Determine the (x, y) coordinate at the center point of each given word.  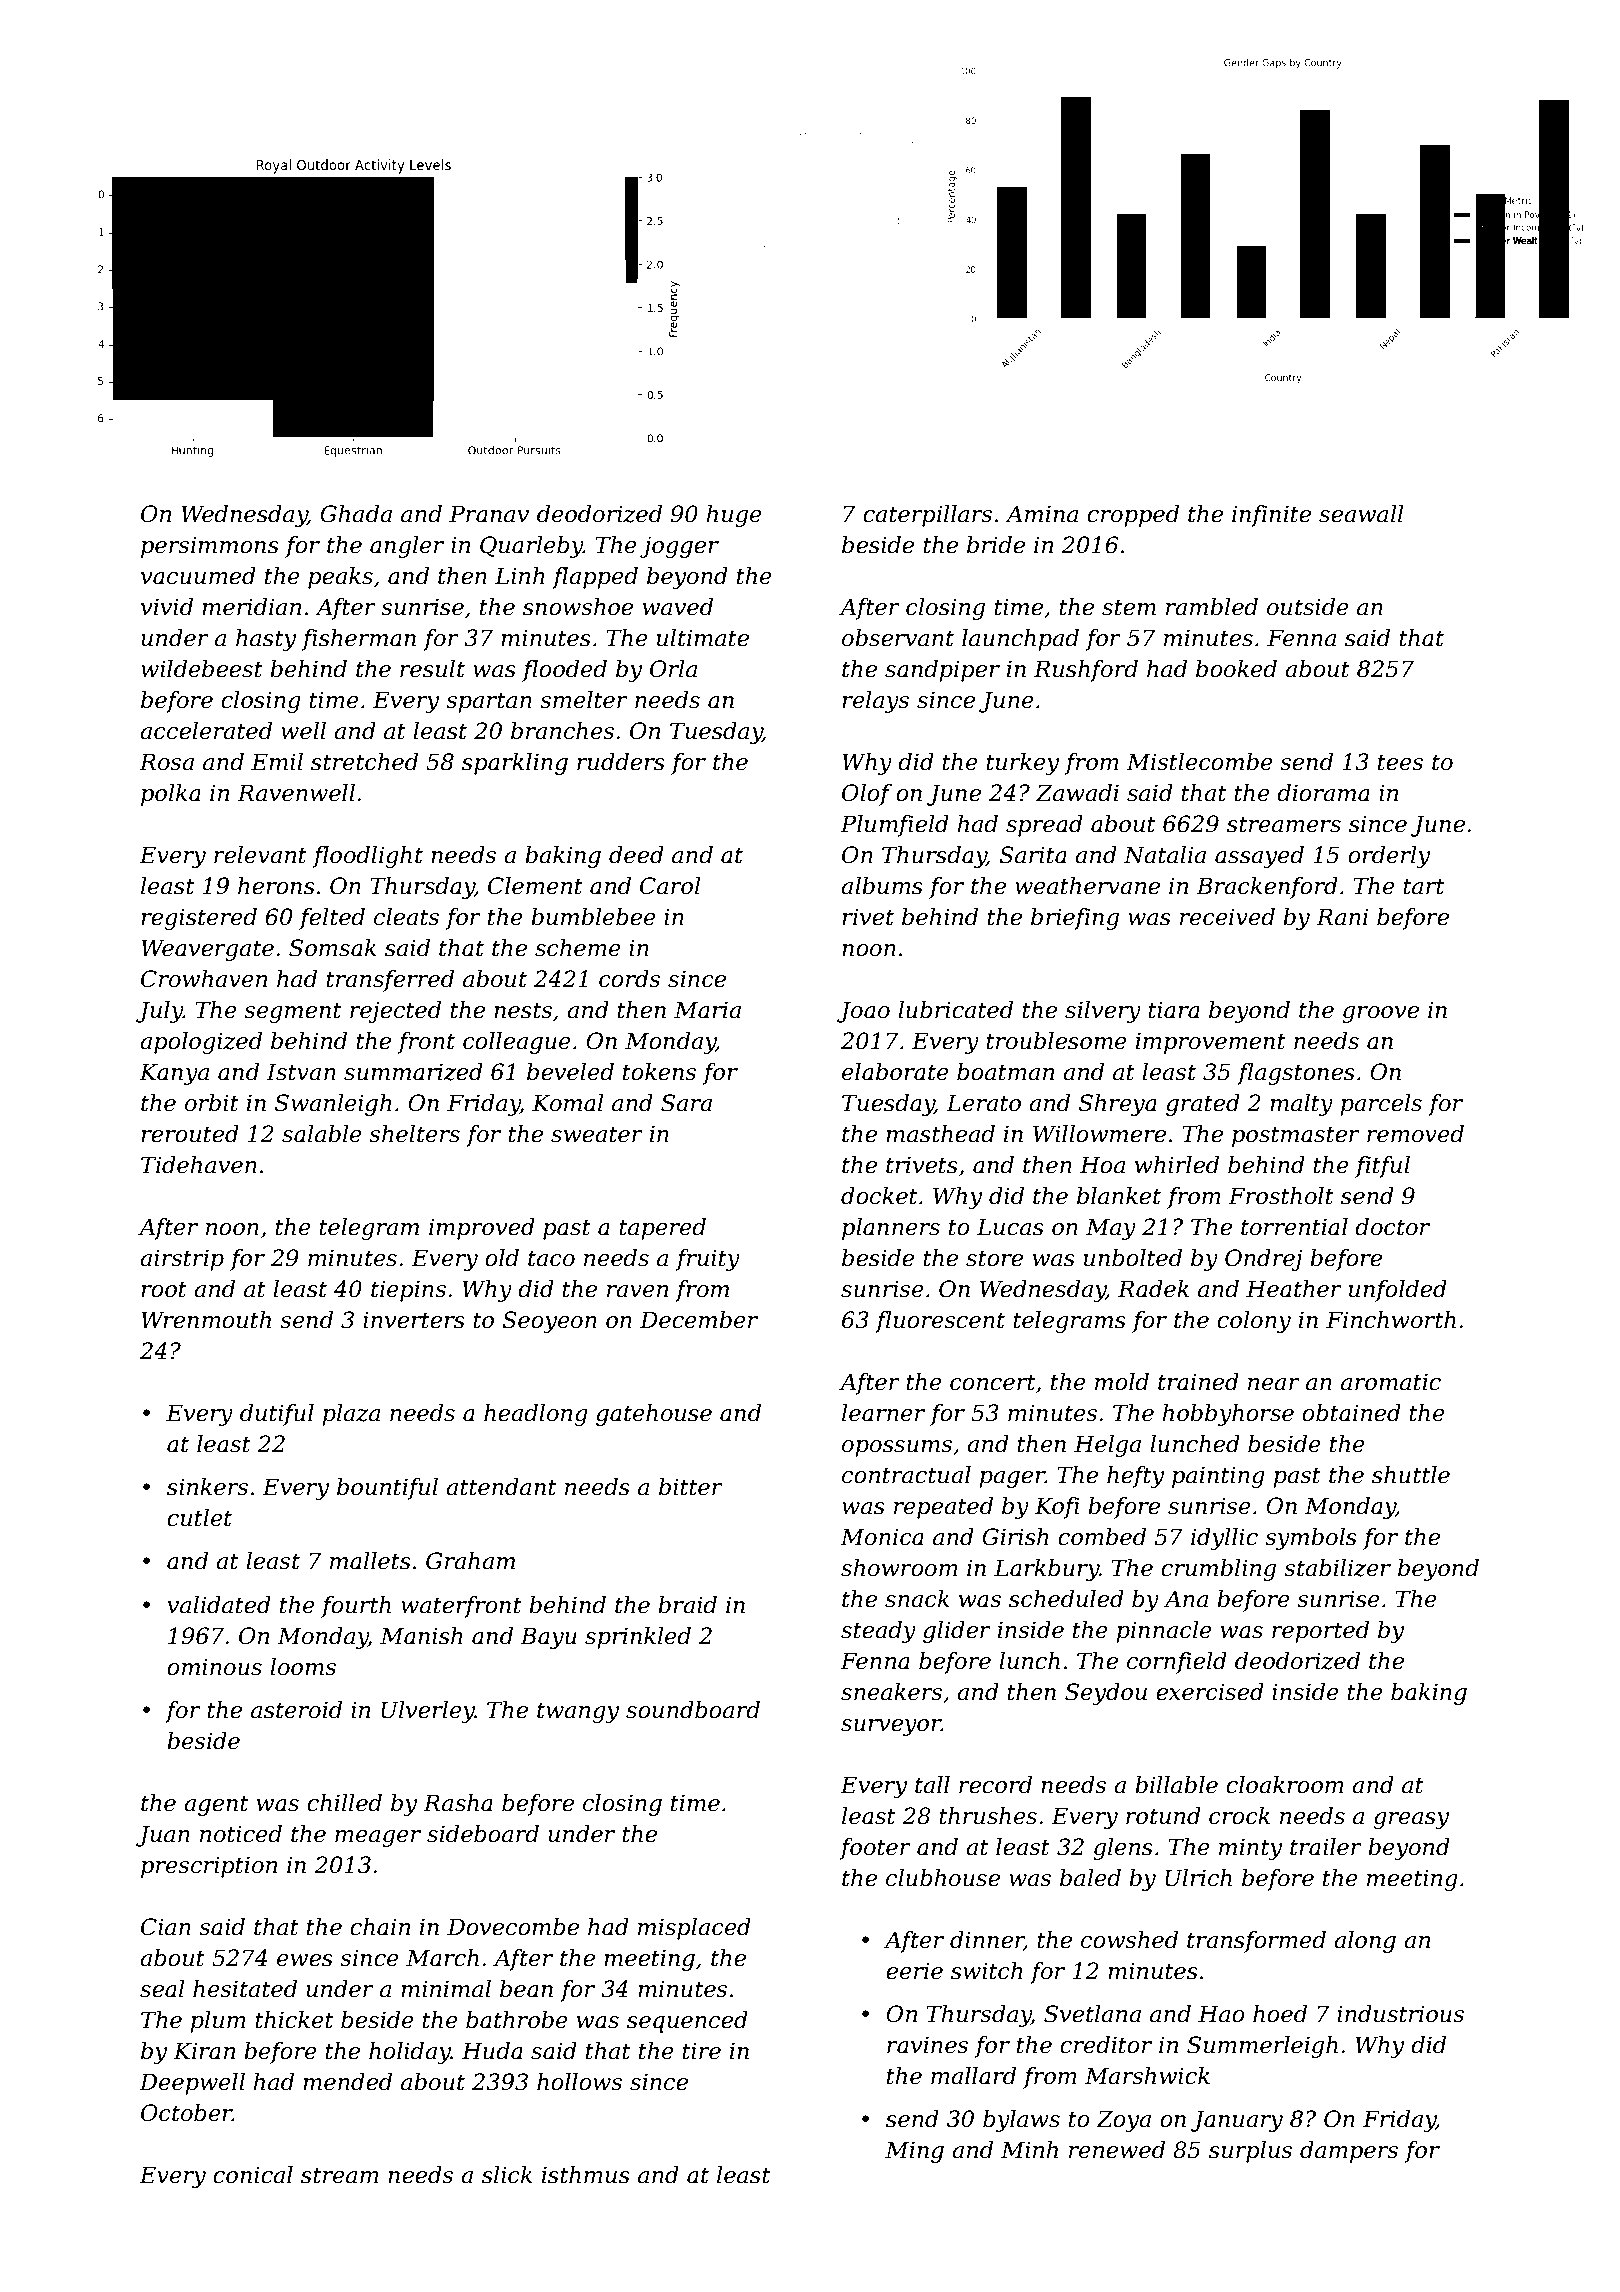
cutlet (199, 1518)
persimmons (210, 547)
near (1274, 1384)
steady (878, 1632)
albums (882, 886)
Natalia (1165, 855)
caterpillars (927, 516)
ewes (305, 1960)
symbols (1311, 1539)
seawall (1361, 514)
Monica (882, 1537)
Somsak (333, 948)
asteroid (296, 1710)
